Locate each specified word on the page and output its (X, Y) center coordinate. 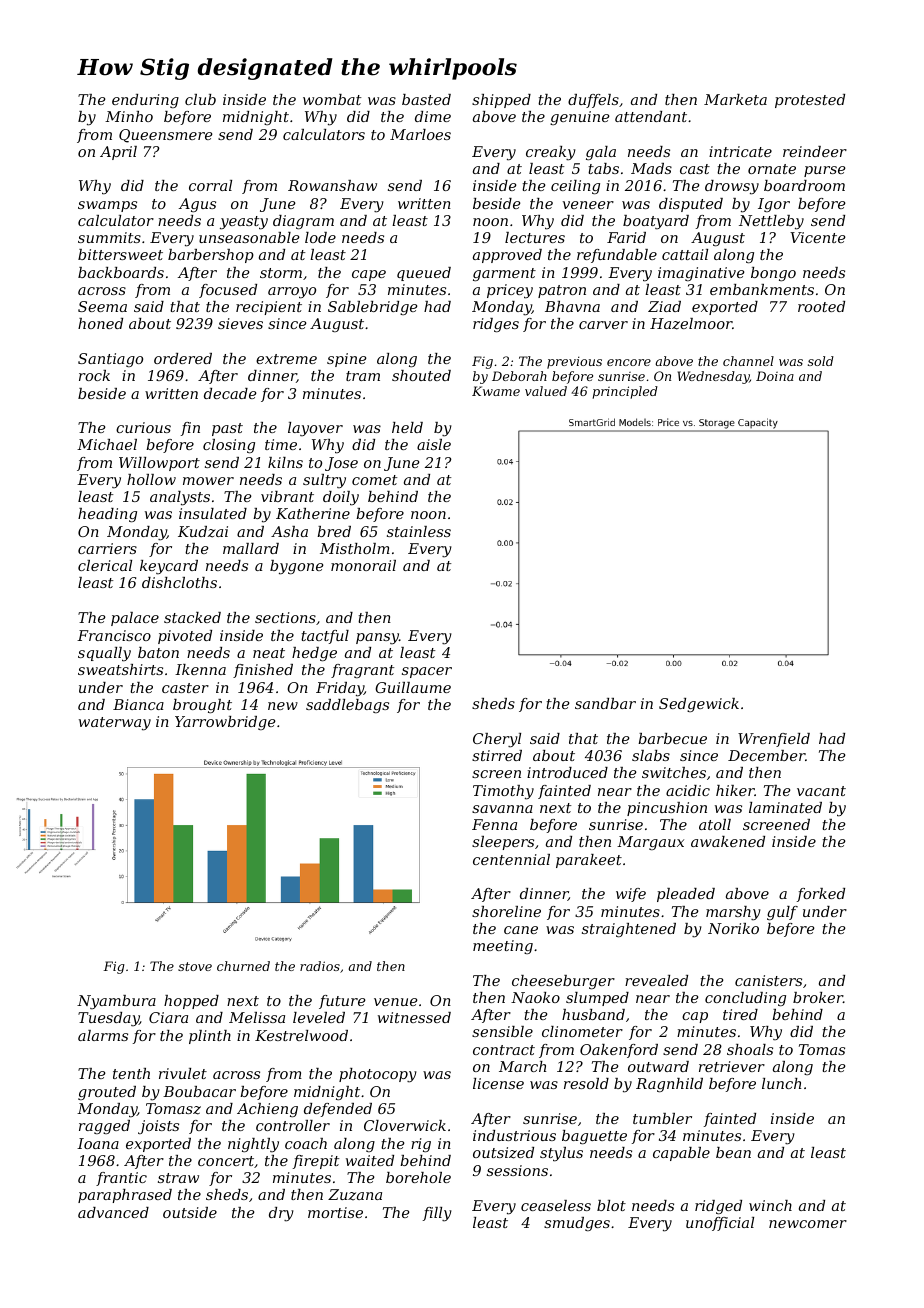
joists (158, 1127)
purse (825, 171)
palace (135, 619)
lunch (781, 1083)
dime (433, 116)
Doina (775, 376)
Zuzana (355, 1195)
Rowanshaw (332, 185)
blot (611, 1205)
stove (195, 966)
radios (320, 966)
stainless (419, 531)
